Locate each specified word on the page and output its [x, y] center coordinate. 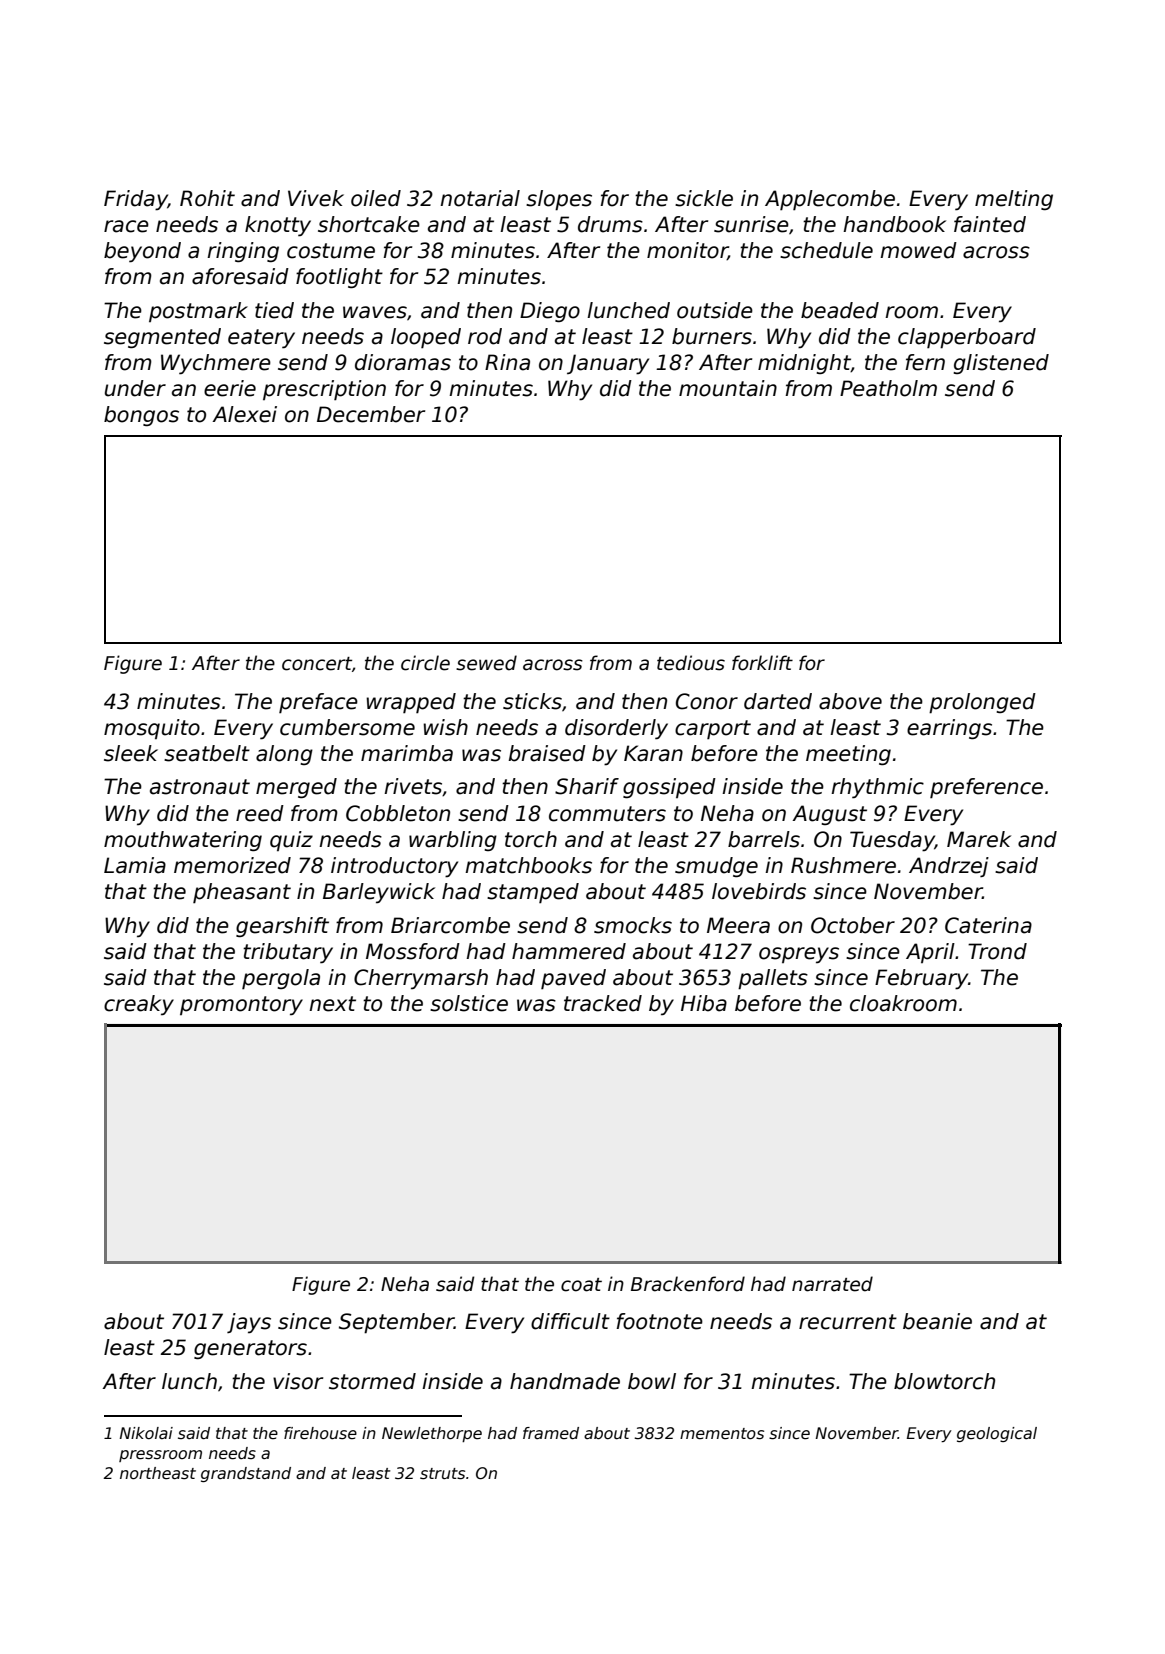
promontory [241, 1005]
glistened [1001, 364]
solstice [469, 1003]
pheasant [242, 893]
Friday [136, 200]
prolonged [982, 703]
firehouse [320, 1433]
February [921, 979]
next [332, 1004]
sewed [486, 663]
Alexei [244, 414]
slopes [559, 200]
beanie [937, 1321]
